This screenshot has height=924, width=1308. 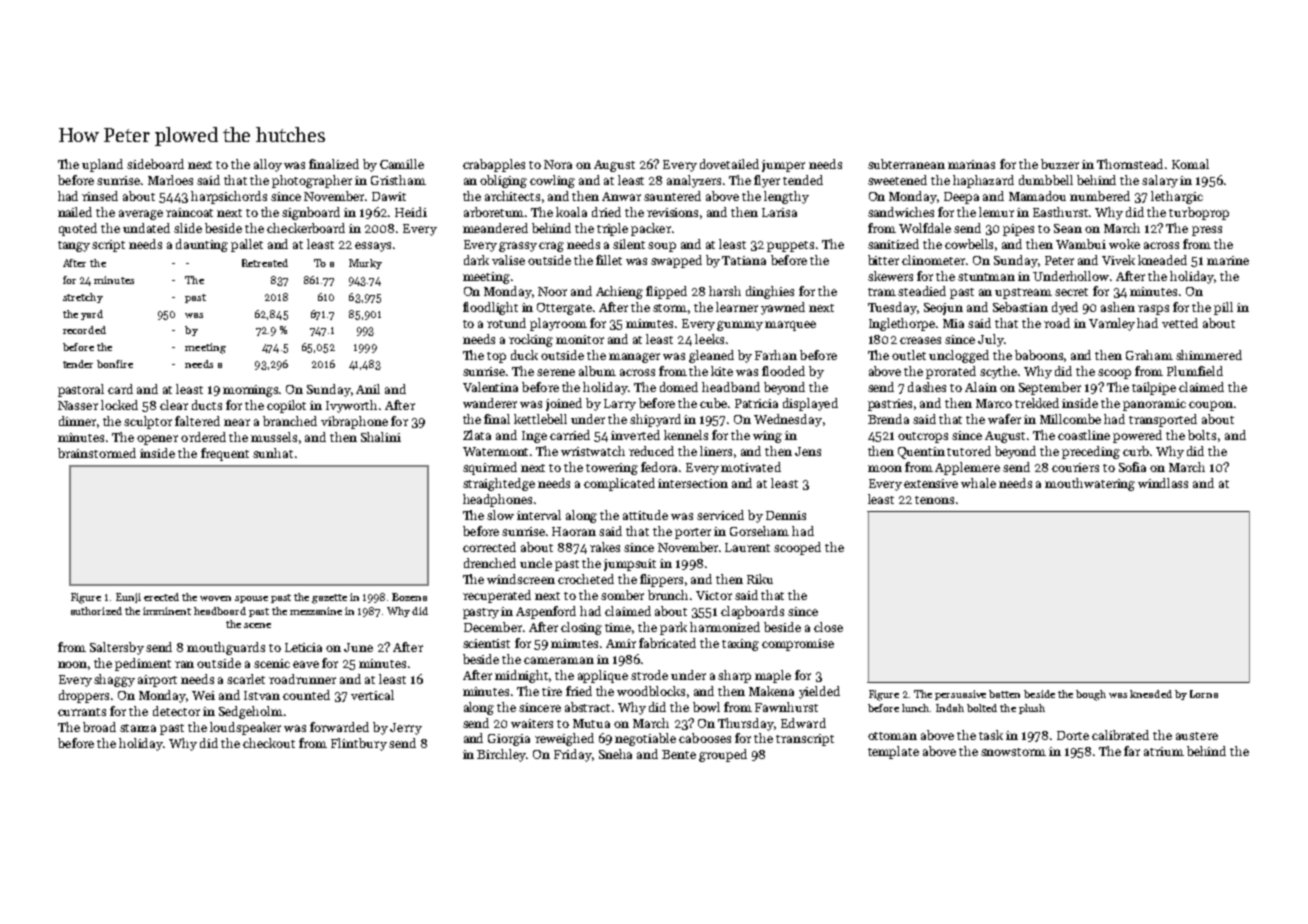 What do you see at coordinates (1068, 228) in the screenshot?
I see `Sean` at bounding box center [1068, 228].
